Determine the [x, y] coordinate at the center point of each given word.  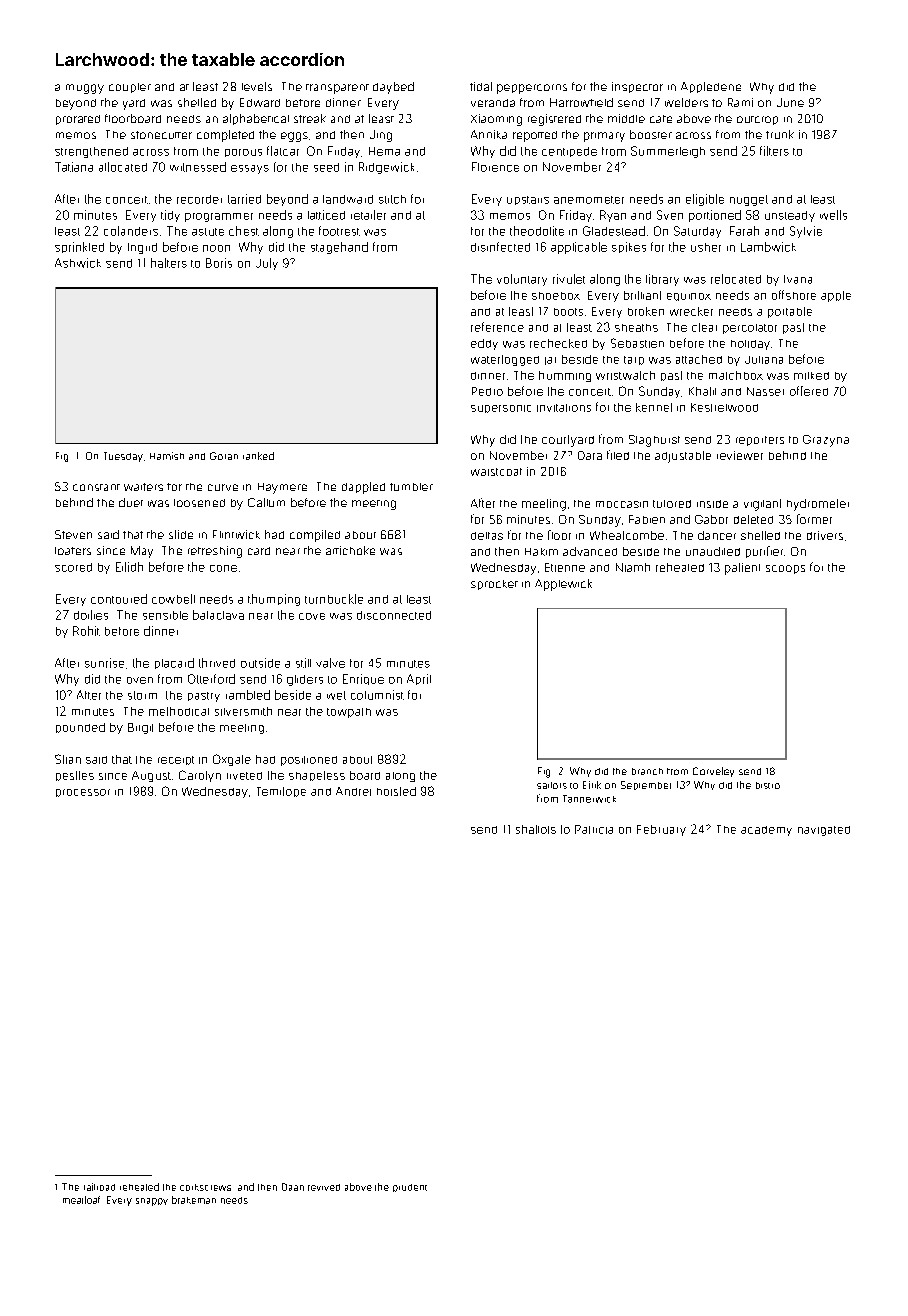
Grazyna [826, 441]
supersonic [501, 409]
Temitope [281, 792]
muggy [85, 89]
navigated [824, 831]
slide [181, 534]
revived [324, 1187]
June [790, 102]
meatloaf [81, 1200]
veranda [493, 103]
